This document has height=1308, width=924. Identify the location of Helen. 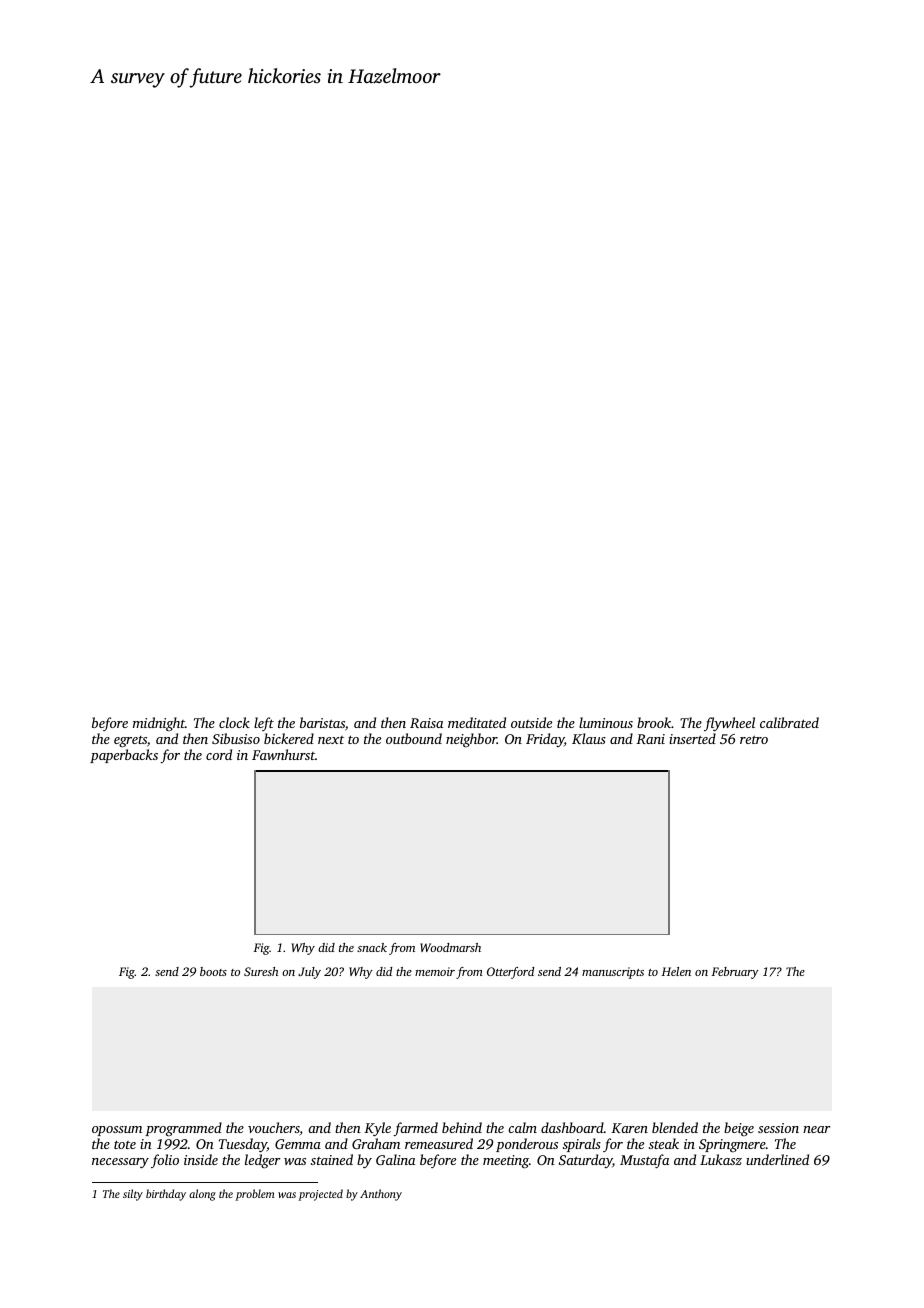
(676, 971).
